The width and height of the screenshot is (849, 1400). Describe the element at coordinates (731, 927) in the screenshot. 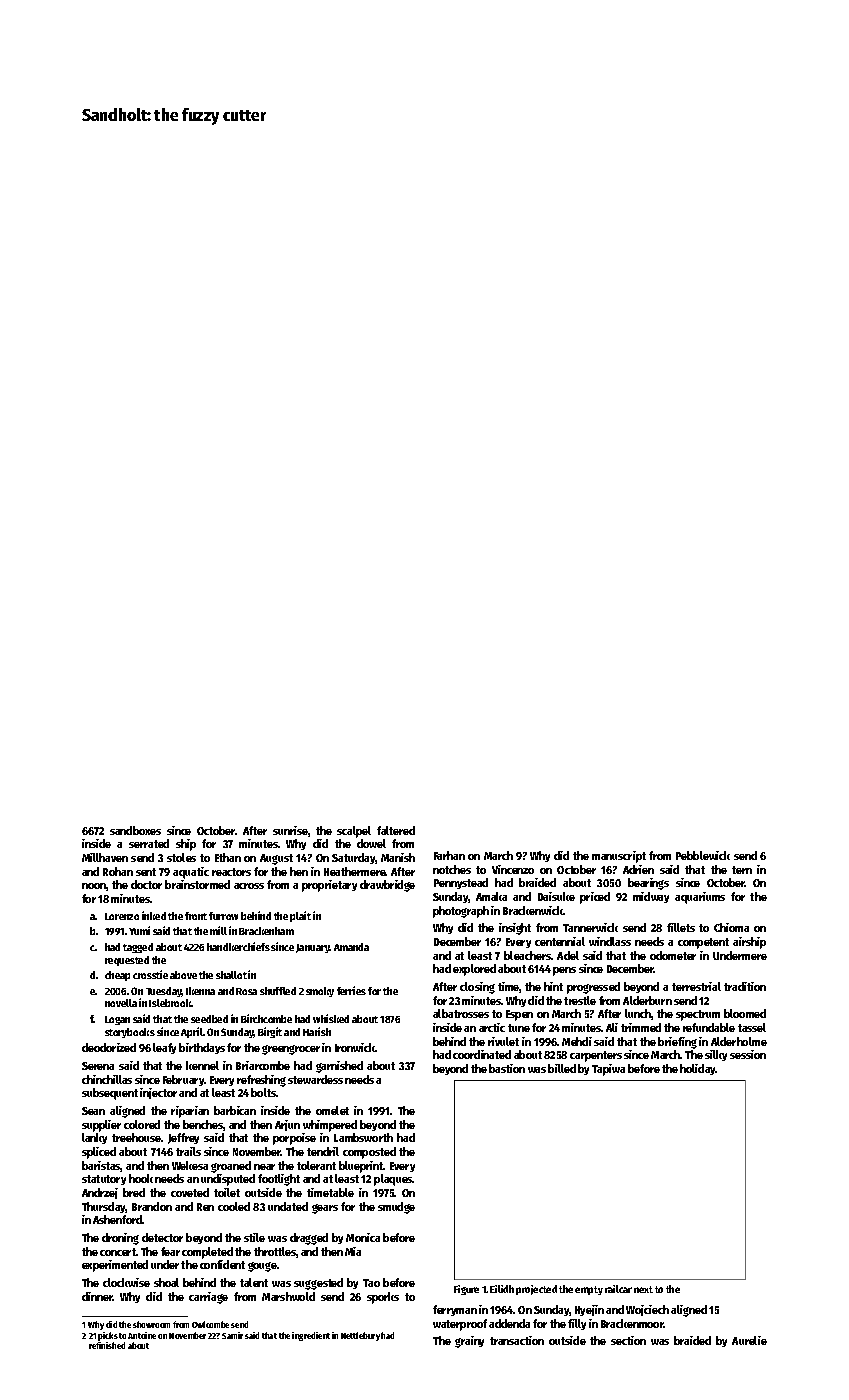

I see `Chioma` at that location.
